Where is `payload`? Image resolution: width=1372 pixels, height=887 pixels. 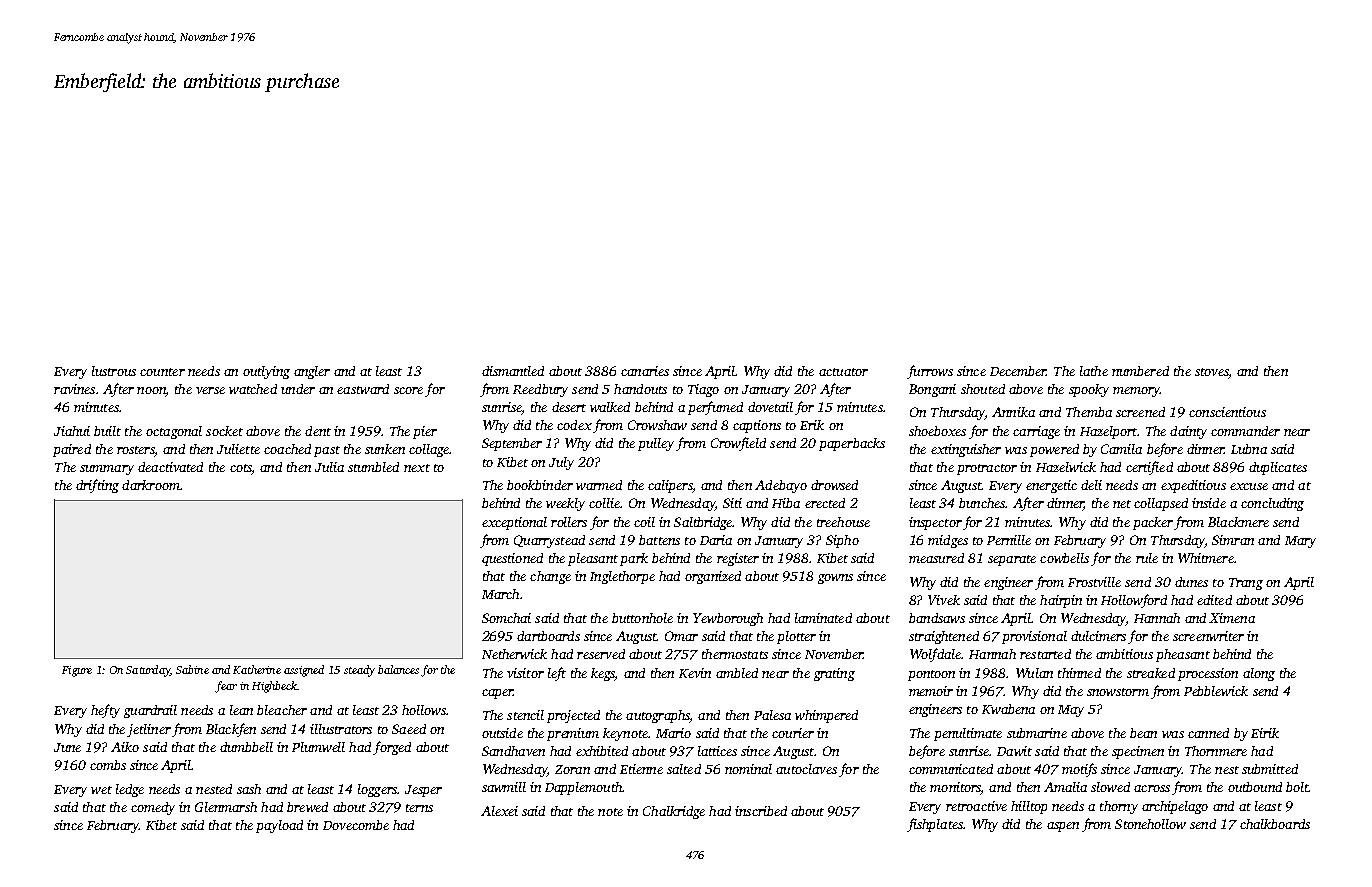
payload is located at coordinates (279, 826).
